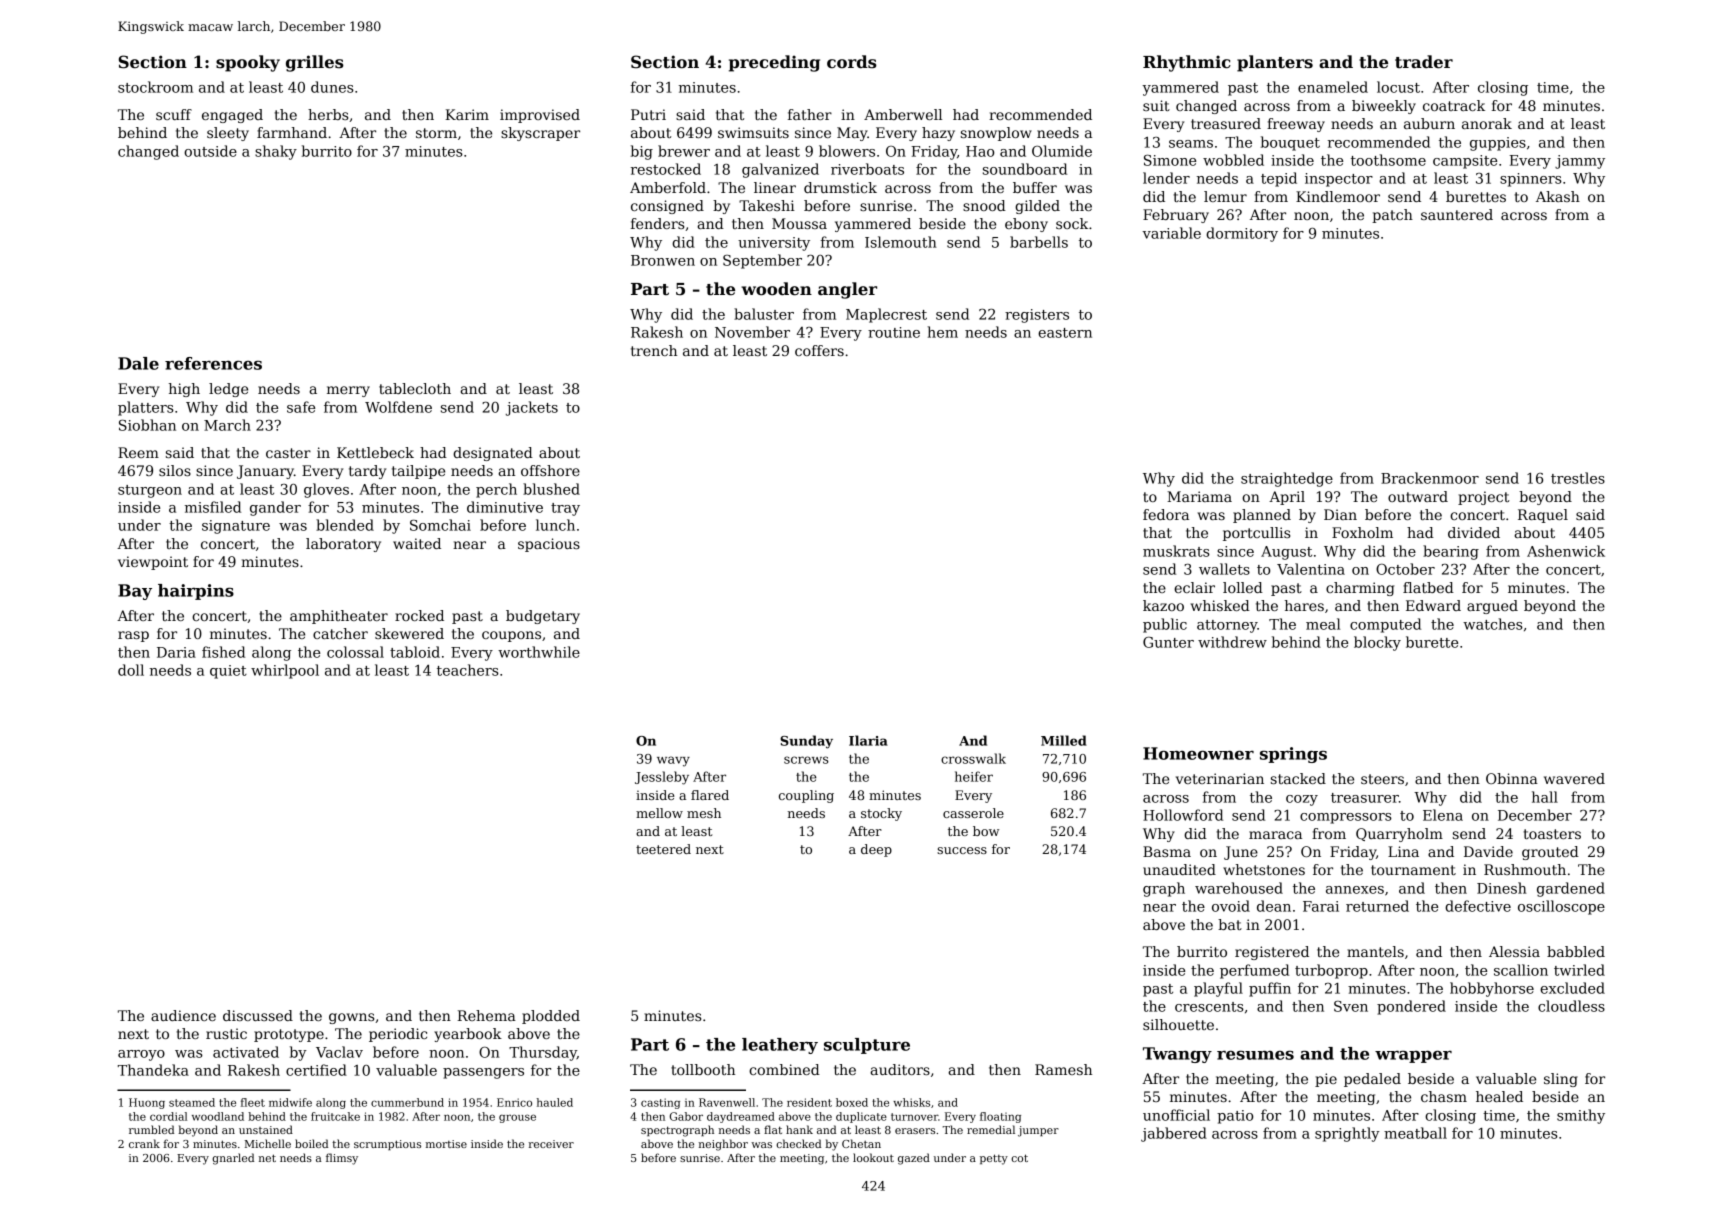  What do you see at coordinates (1465, 162) in the screenshot?
I see `campsite` at bounding box center [1465, 162].
